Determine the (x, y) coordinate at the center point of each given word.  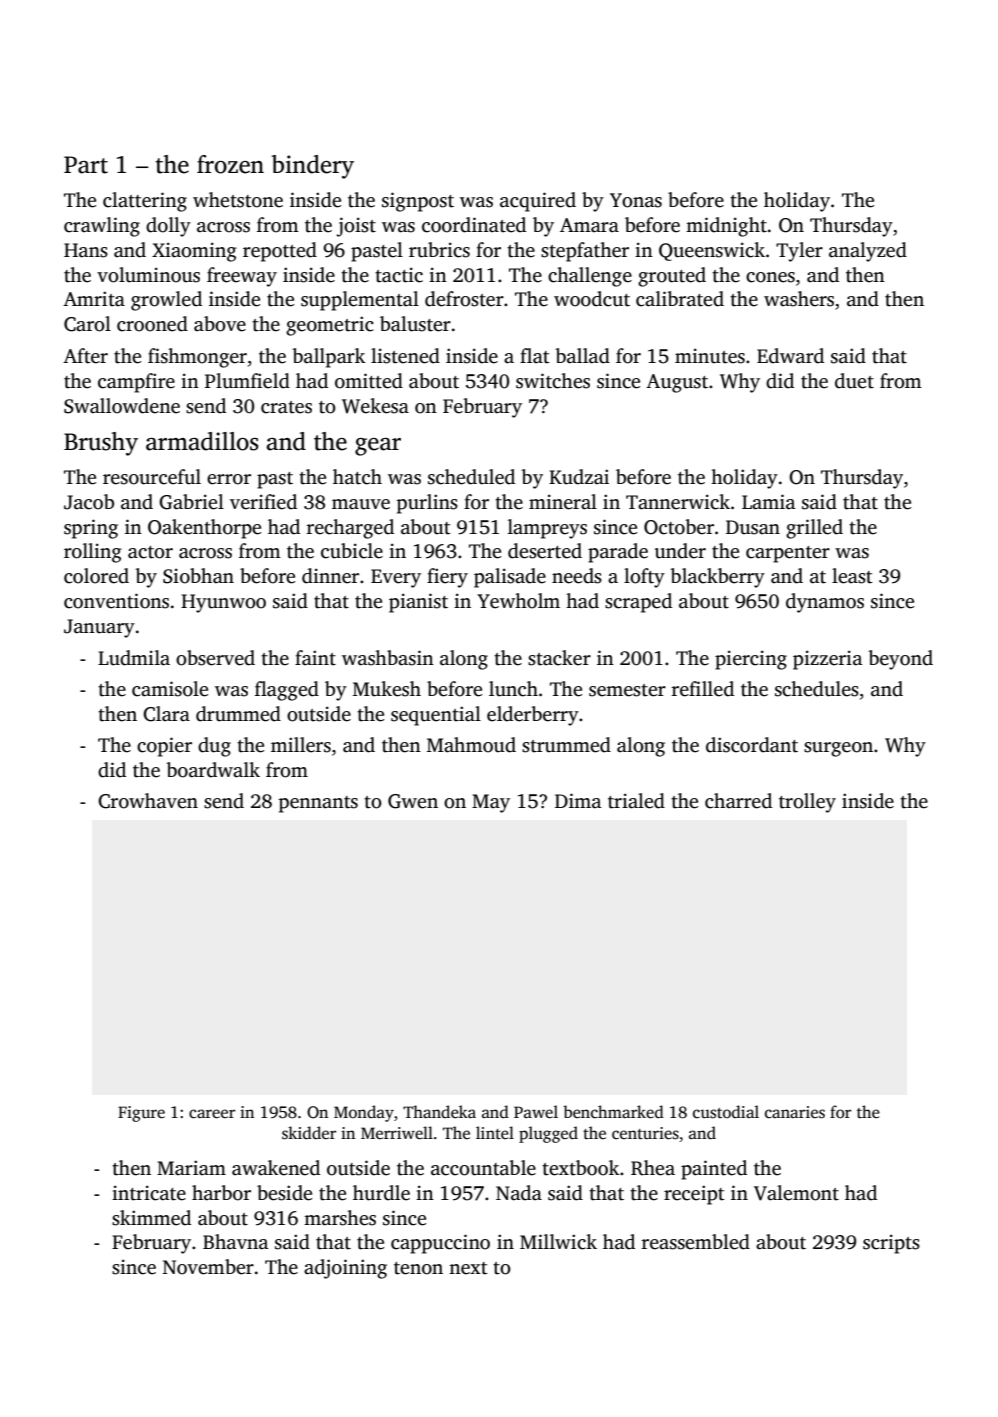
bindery (313, 167)
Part (86, 165)
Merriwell (397, 1133)
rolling (93, 553)
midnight (726, 227)
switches (553, 381)
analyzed (868, 252)
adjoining (345, 1269)
